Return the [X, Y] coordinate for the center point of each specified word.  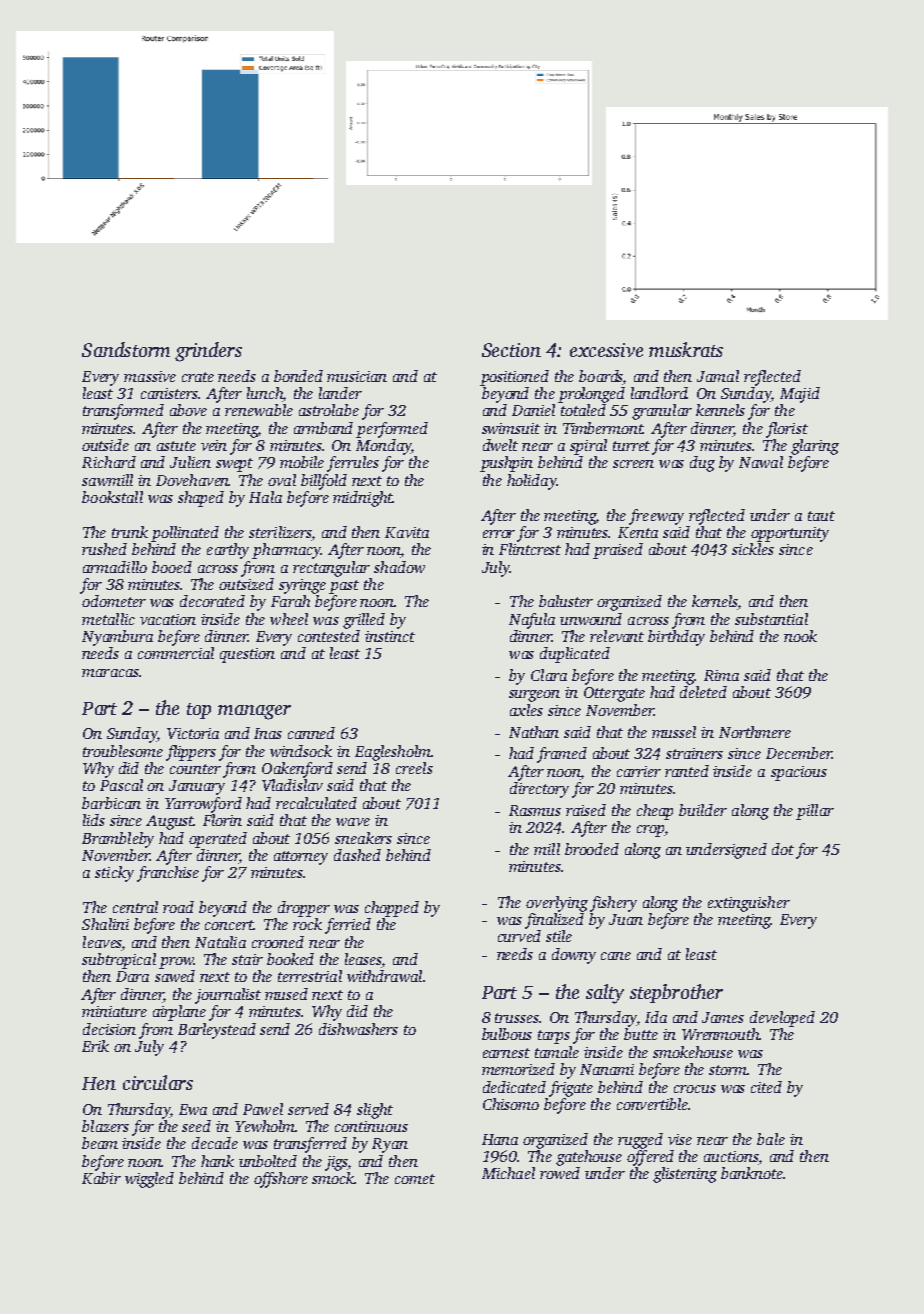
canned [311, 733]
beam [100, 1143]
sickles [753, 549]
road [178, 907]
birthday [676, 638]
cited [766, 1087]
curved [519, 936]
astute [176, 446]
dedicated [514, 1087]
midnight [363, 499]
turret [631, 446]
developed [782, 1019]
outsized [246, 584]
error [499, 534]
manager [254, 712]
